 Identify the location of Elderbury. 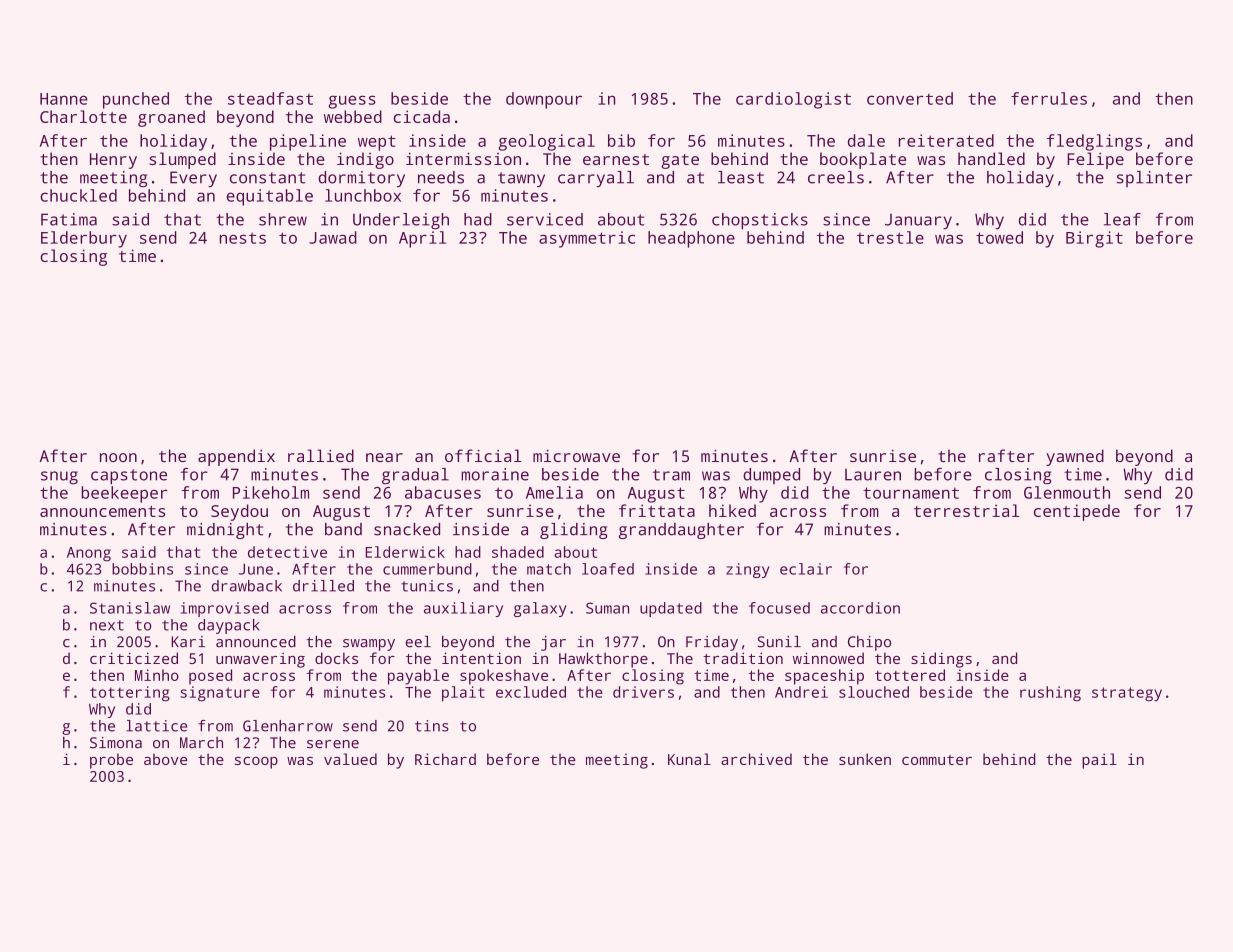
(84, 239).
